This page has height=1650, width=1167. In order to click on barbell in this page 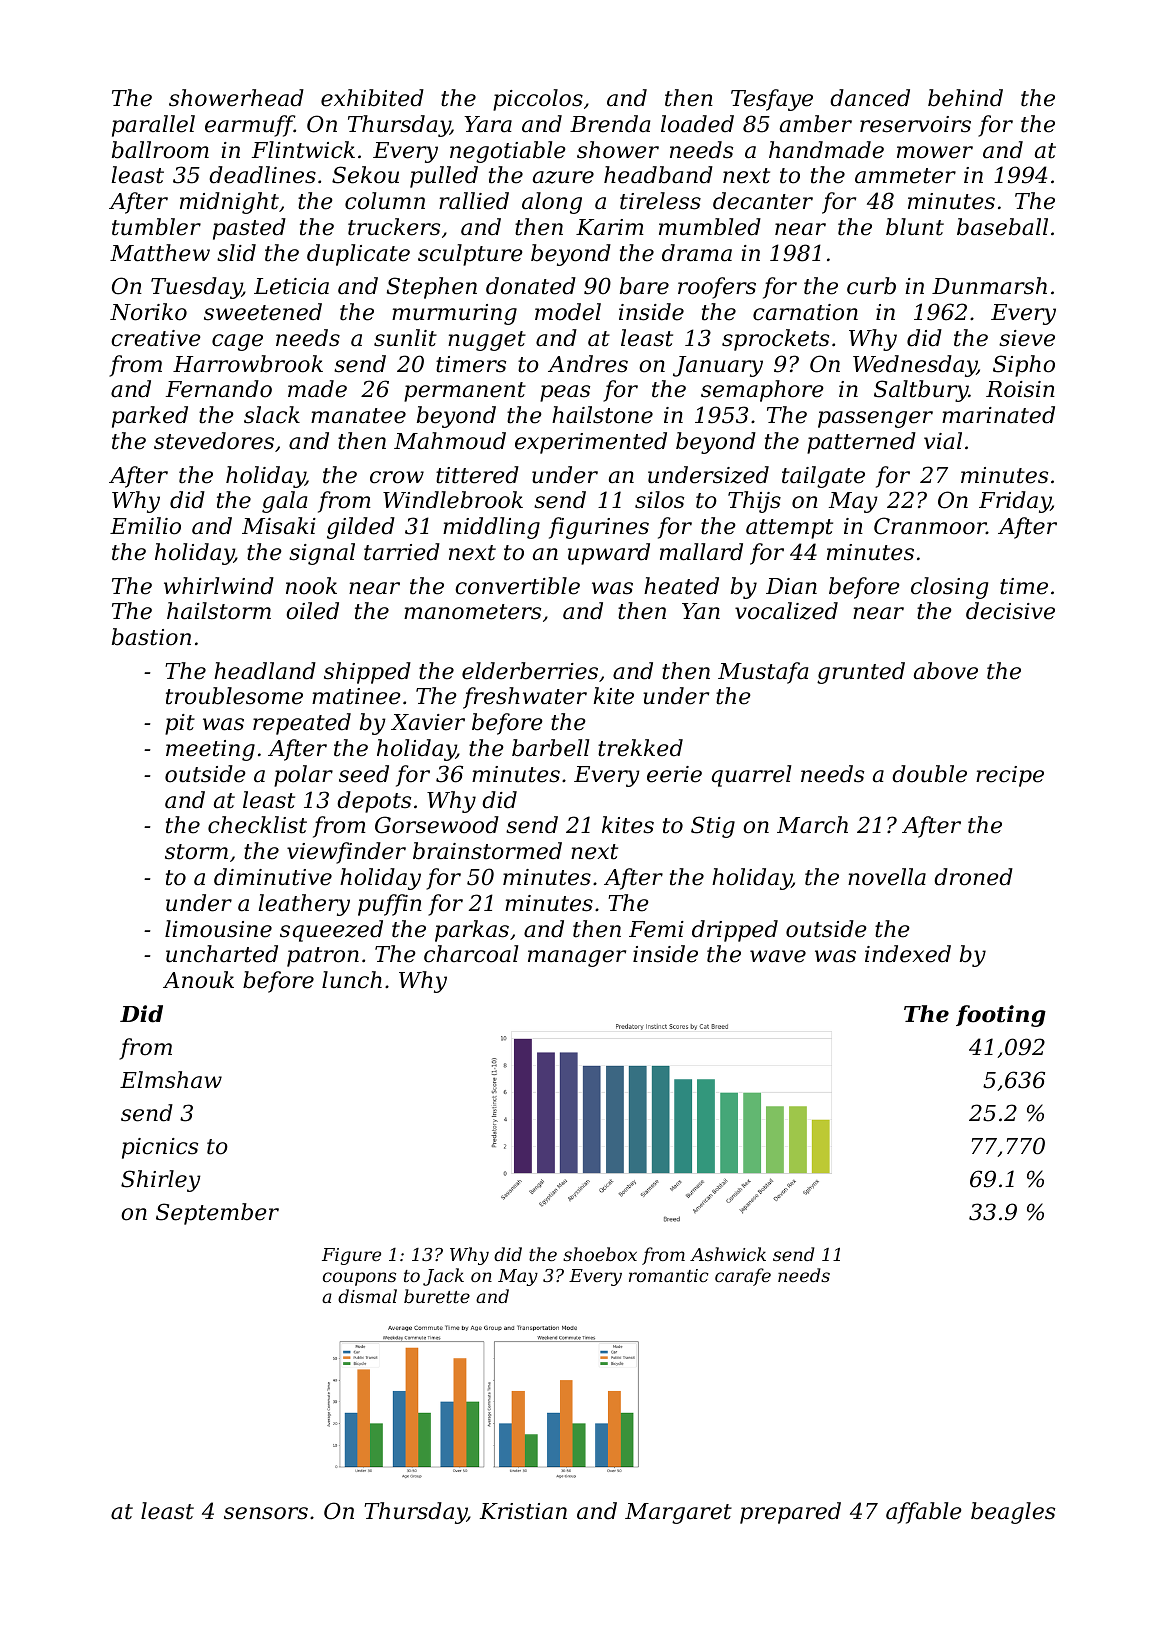, I will do `click(550, 748)`.
